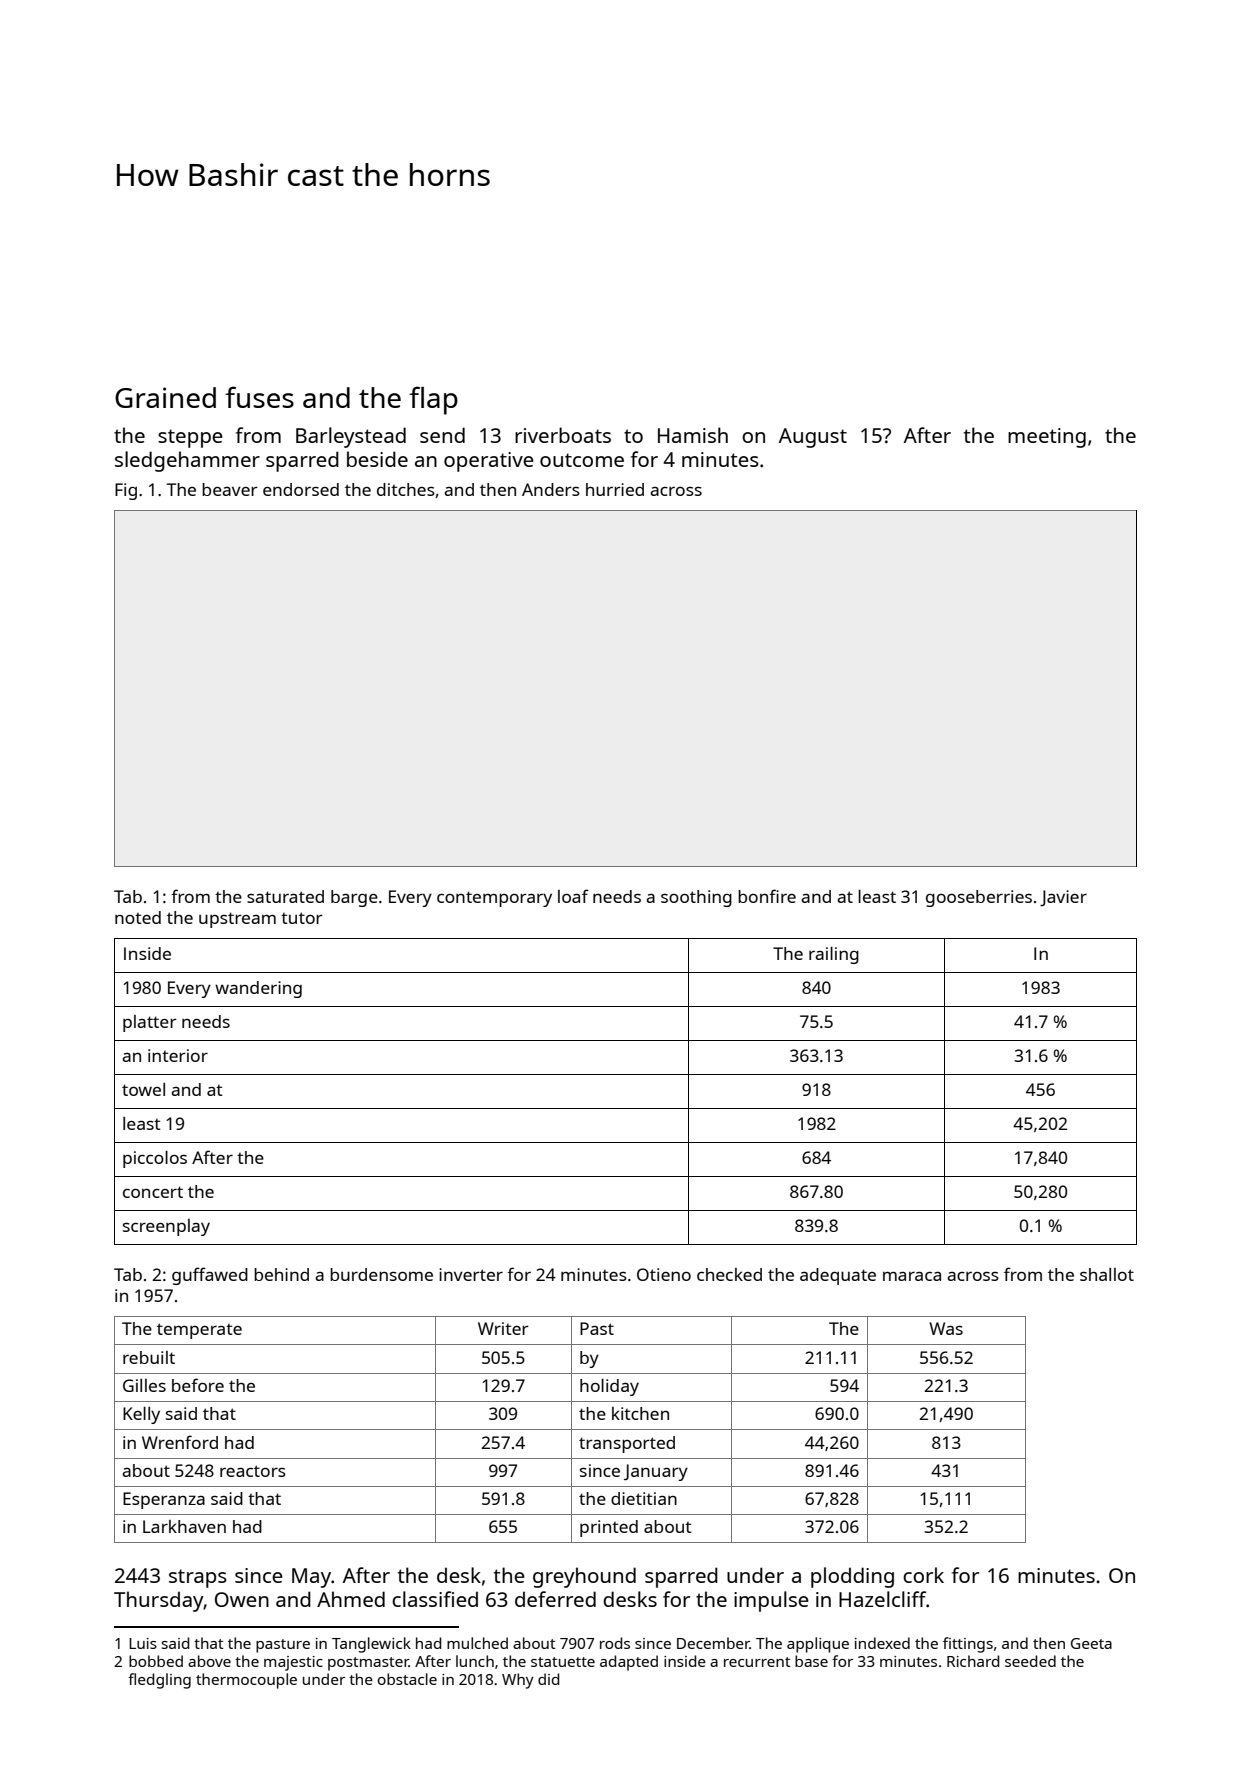 This document has width=1251, height=1769. Describe the element at coordinates (573, 896) in the document. I see `loaf` at that location.
